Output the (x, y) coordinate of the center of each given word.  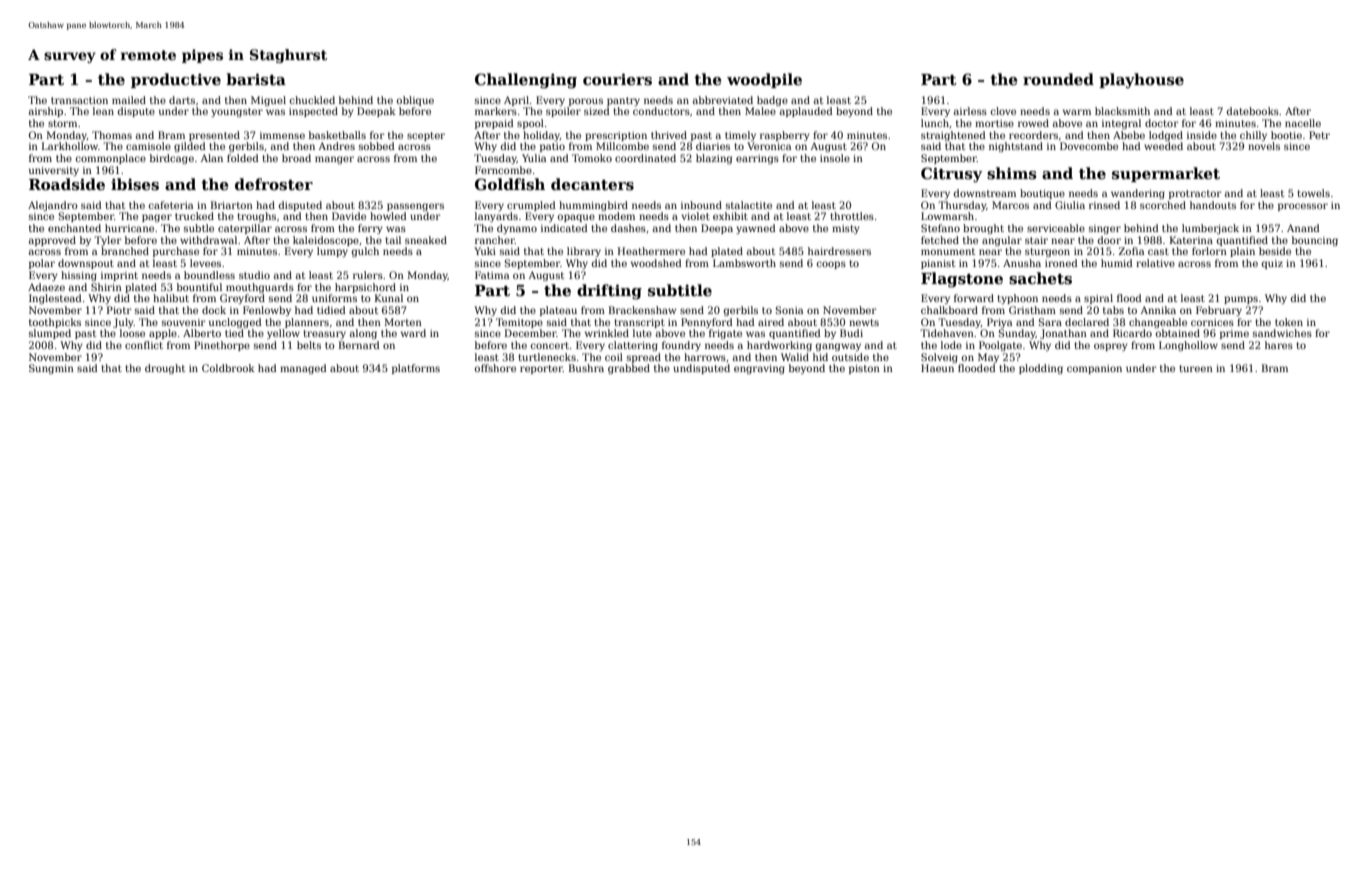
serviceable (1056, 228)
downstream (984, 193)
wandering (1138, 194)
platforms (416, 369)
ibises (135, 184)
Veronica (769, 146)
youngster (237, 112)
